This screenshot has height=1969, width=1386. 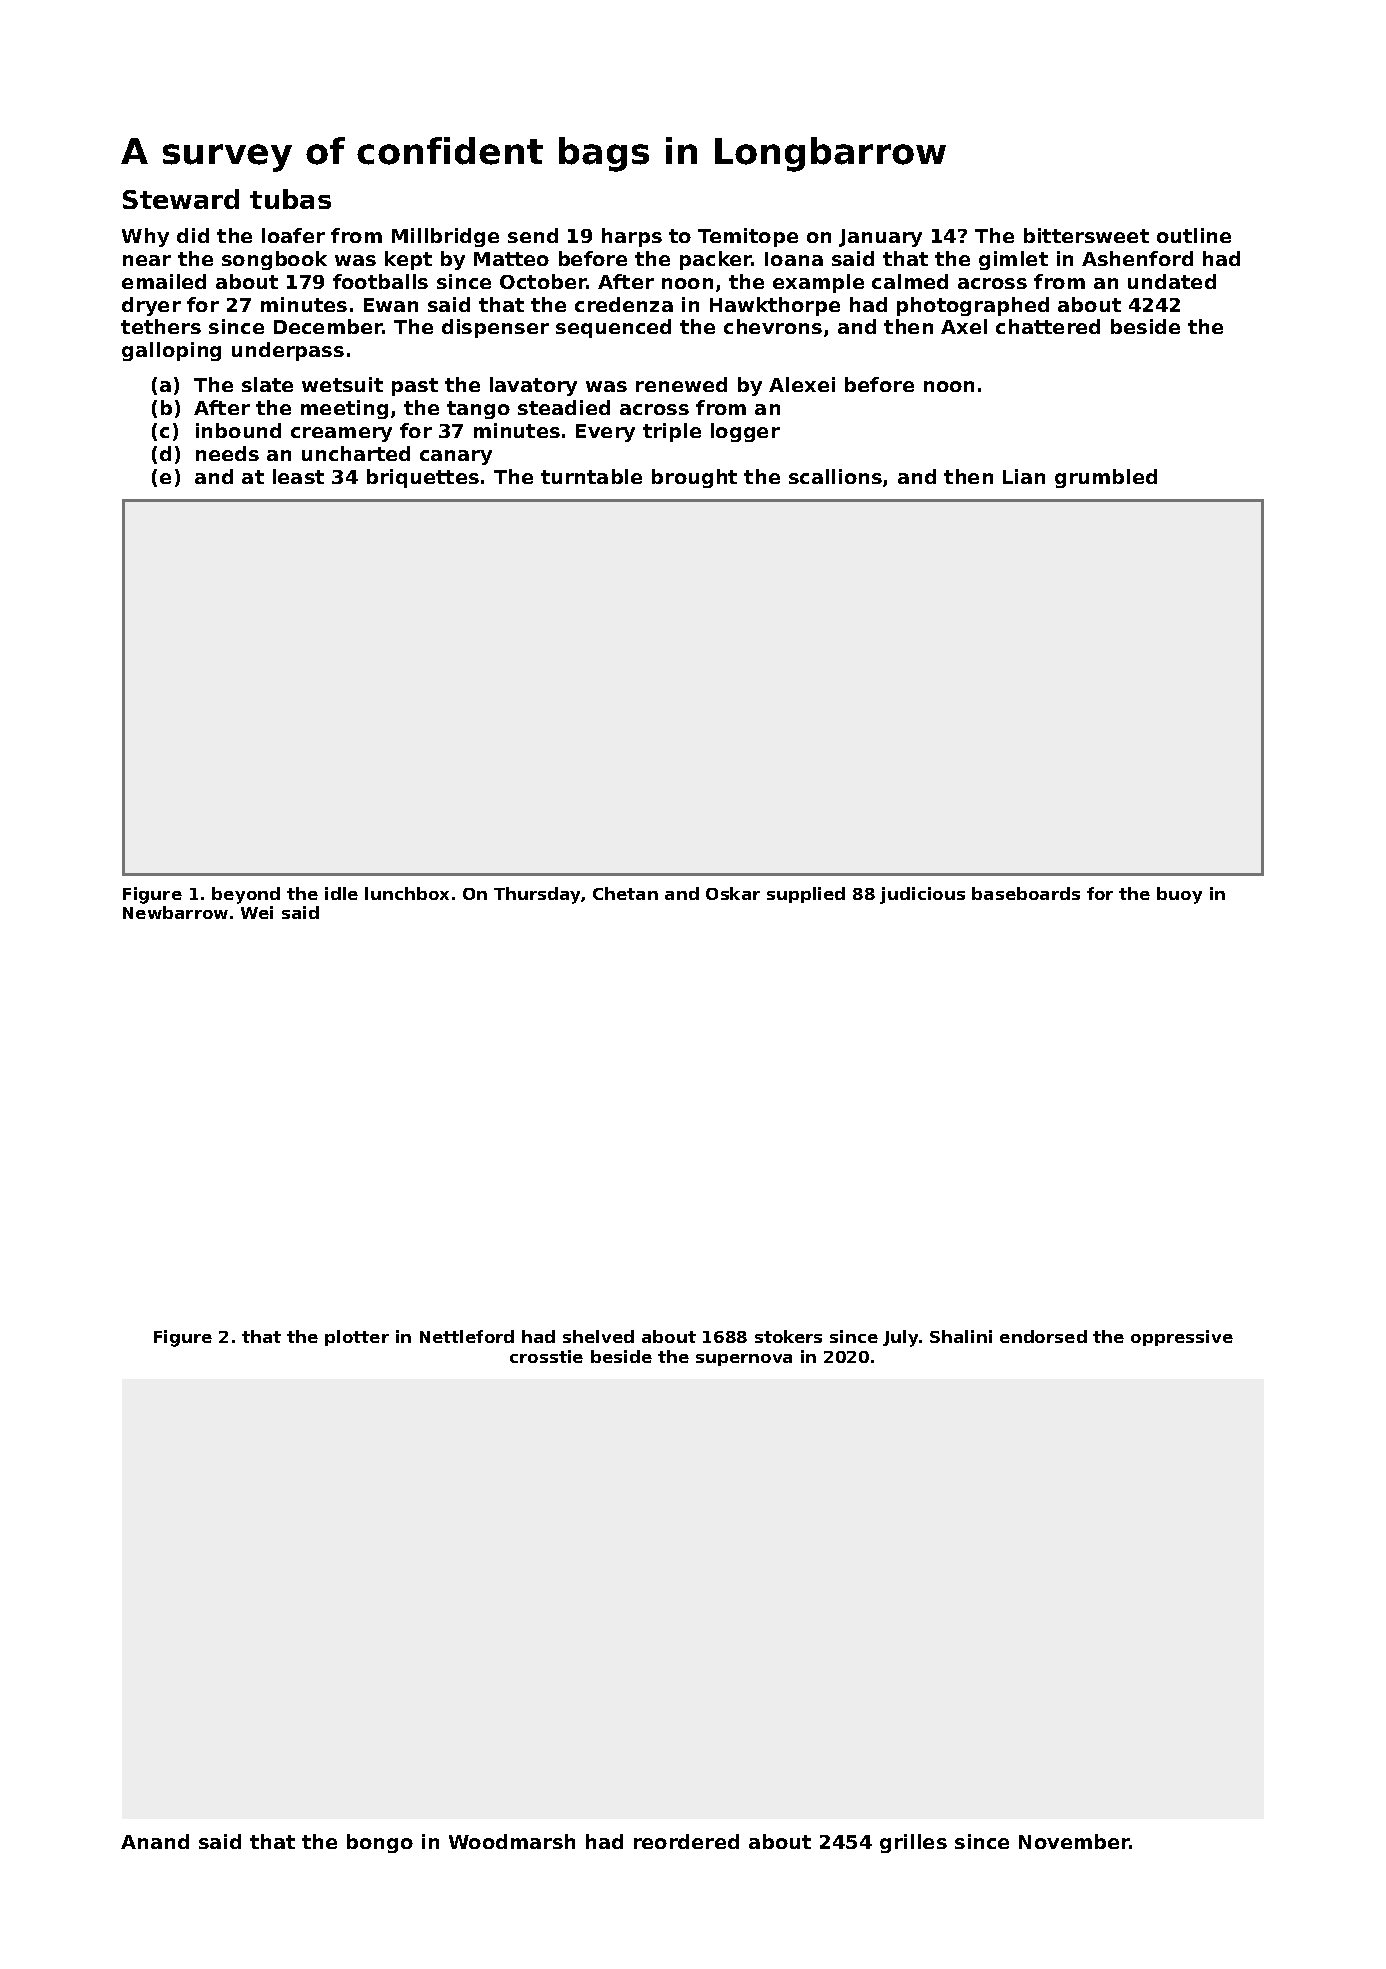 I want to click on Anand, so click(x=155, y=1841).
